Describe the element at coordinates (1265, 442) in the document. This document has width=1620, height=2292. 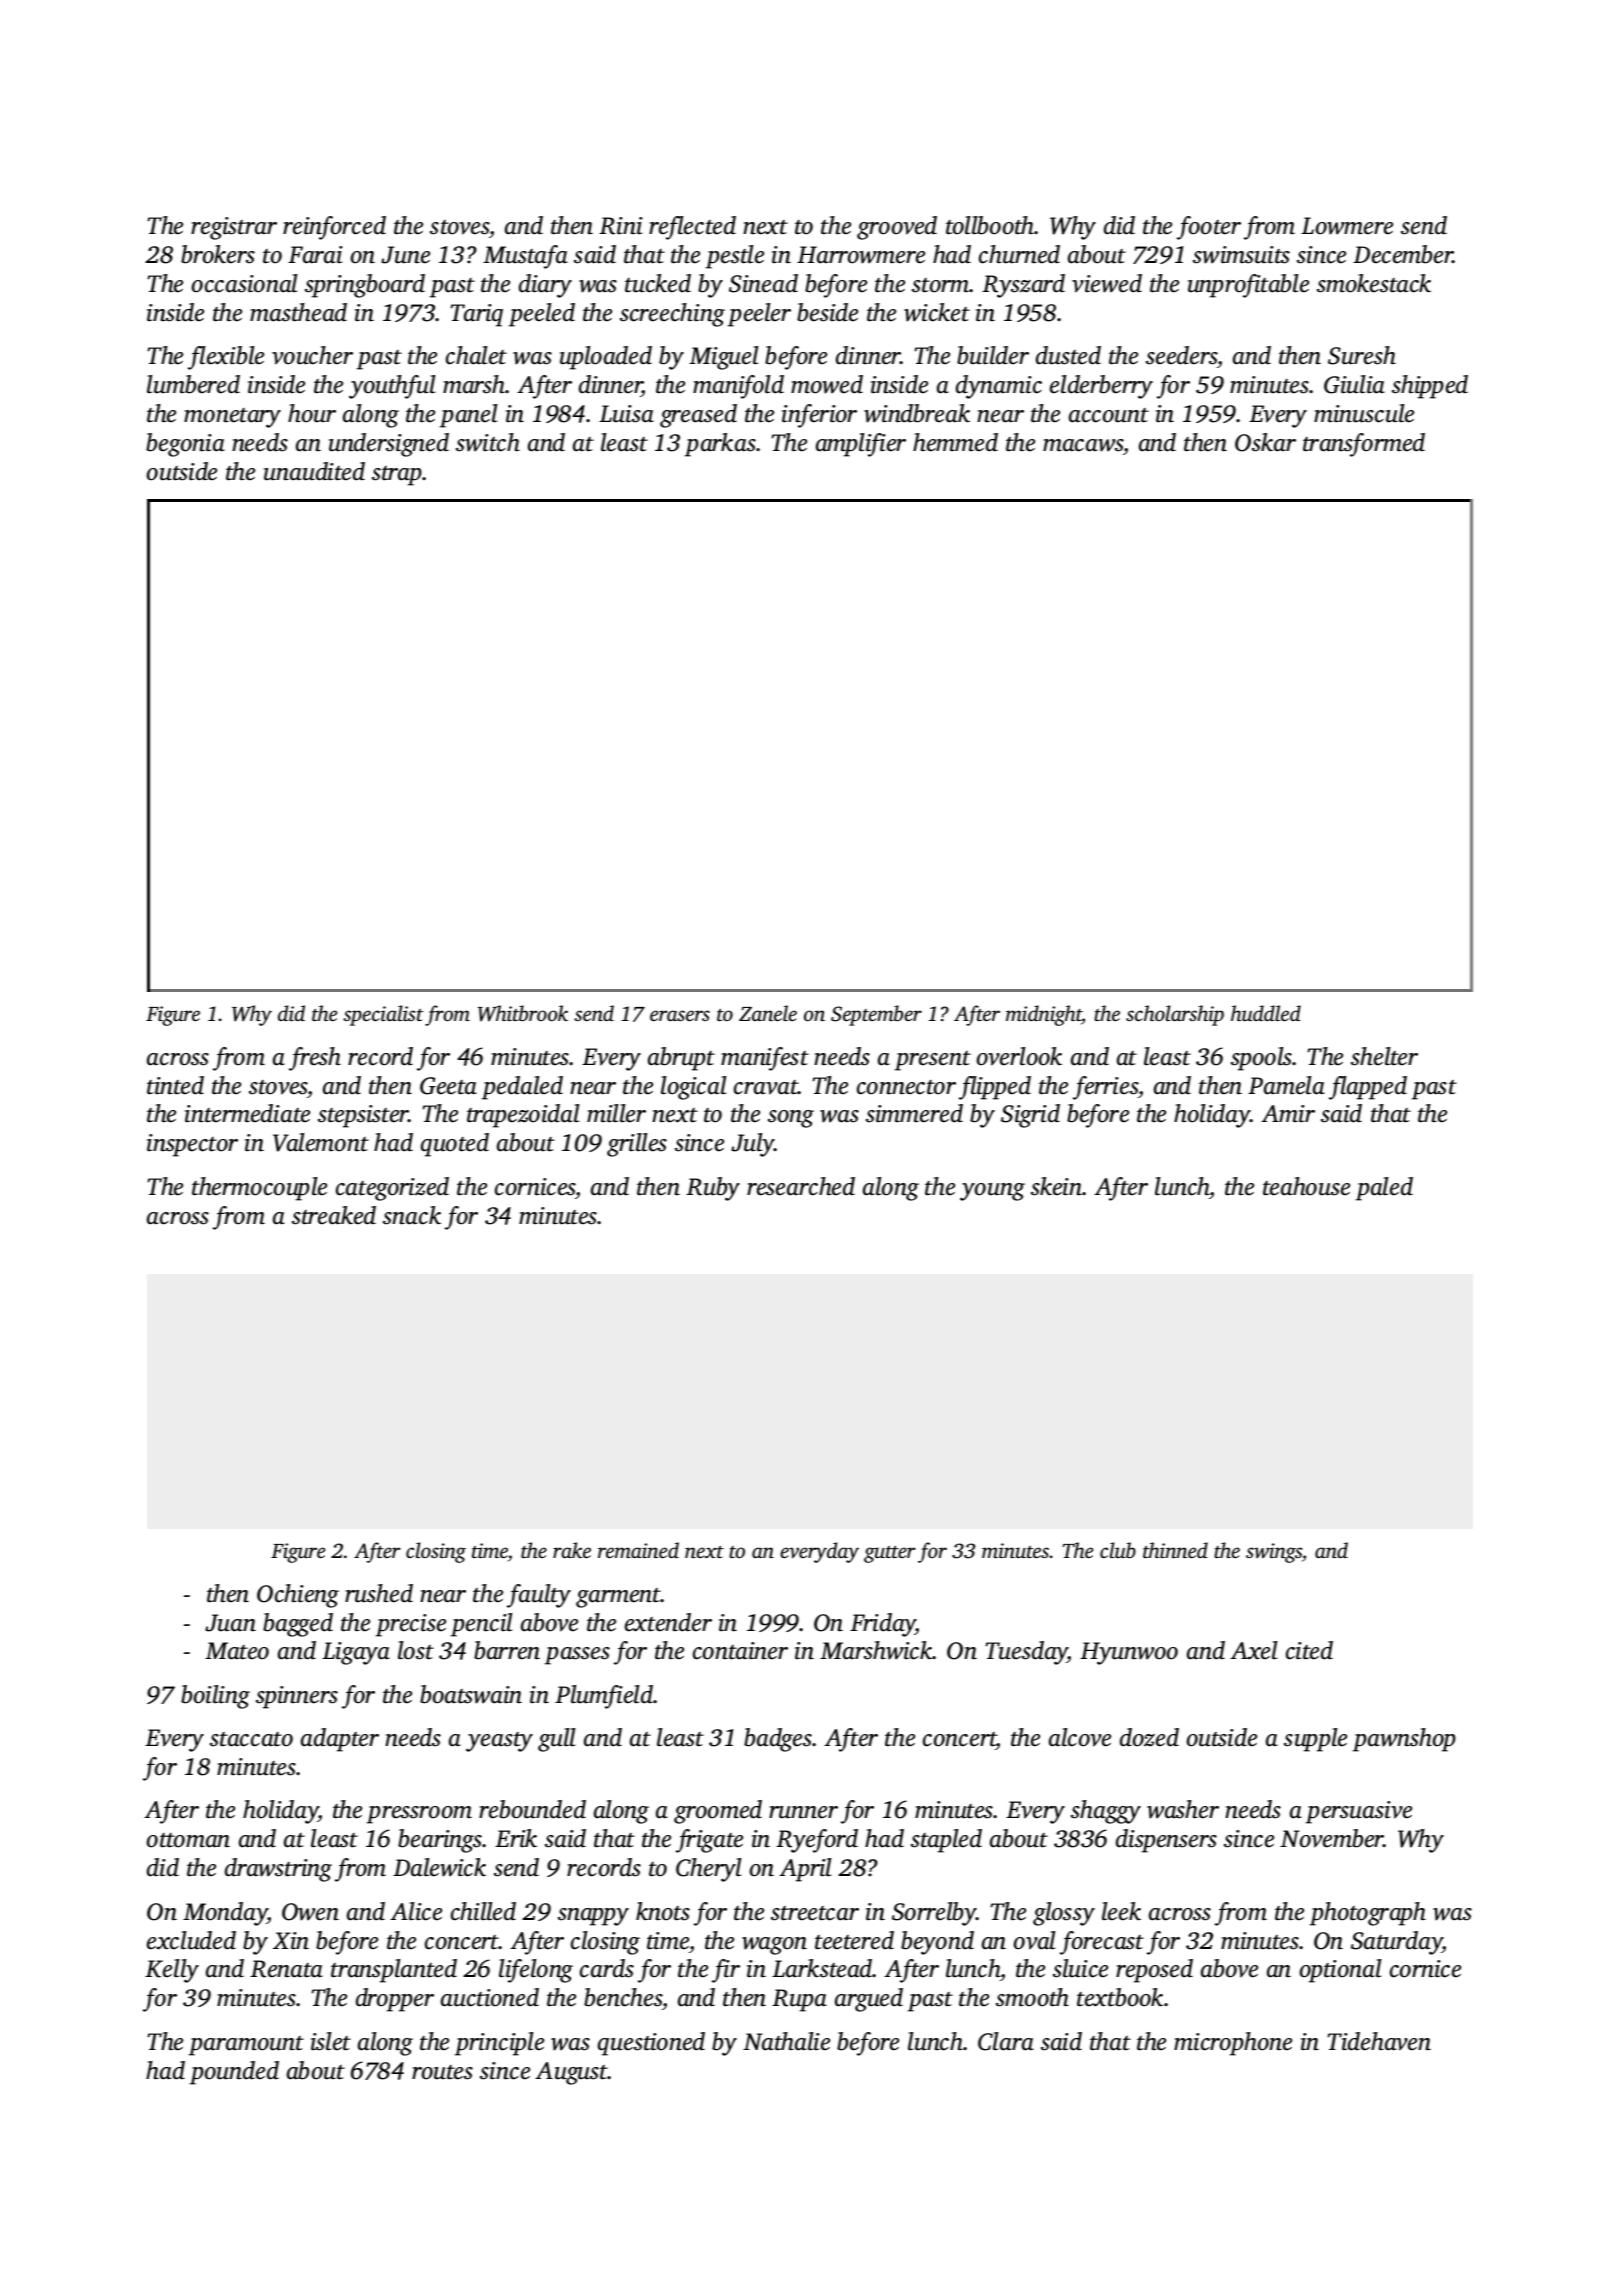
I see `Oskar` at that location.
